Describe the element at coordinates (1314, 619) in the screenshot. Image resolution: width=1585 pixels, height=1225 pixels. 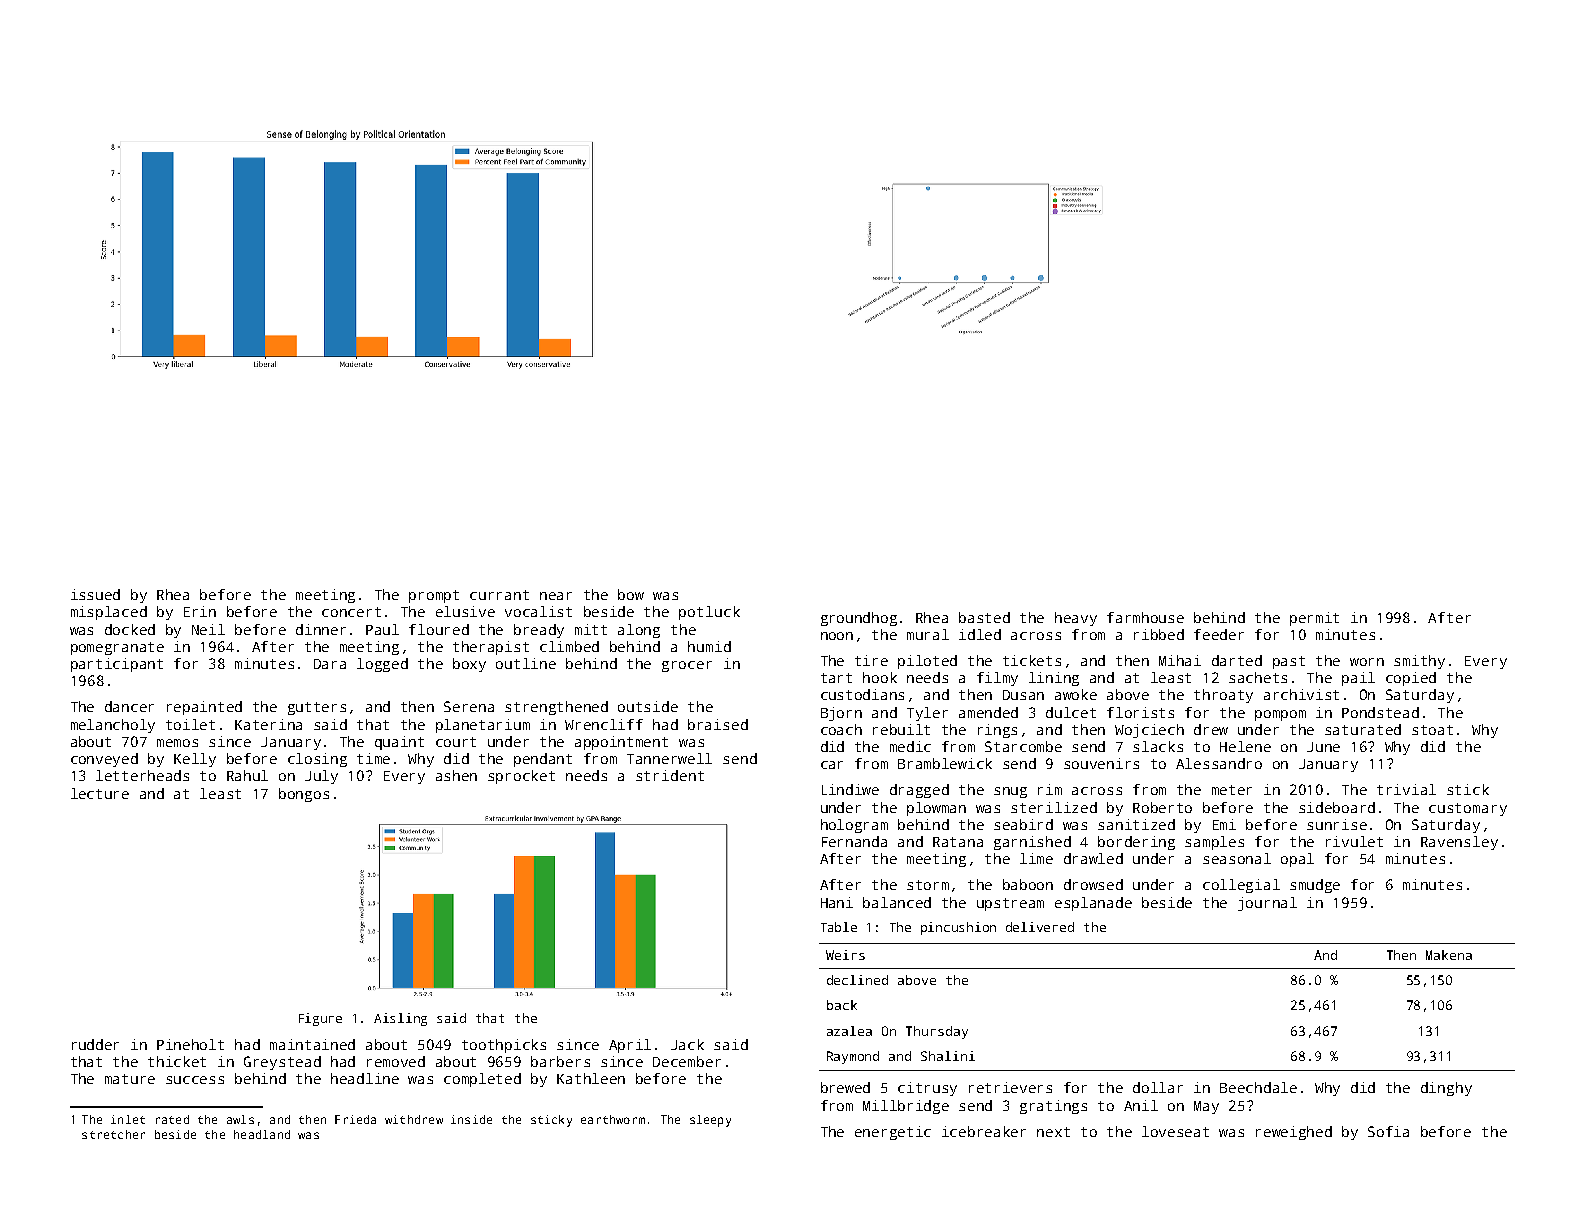
I see `permit` at that location.
